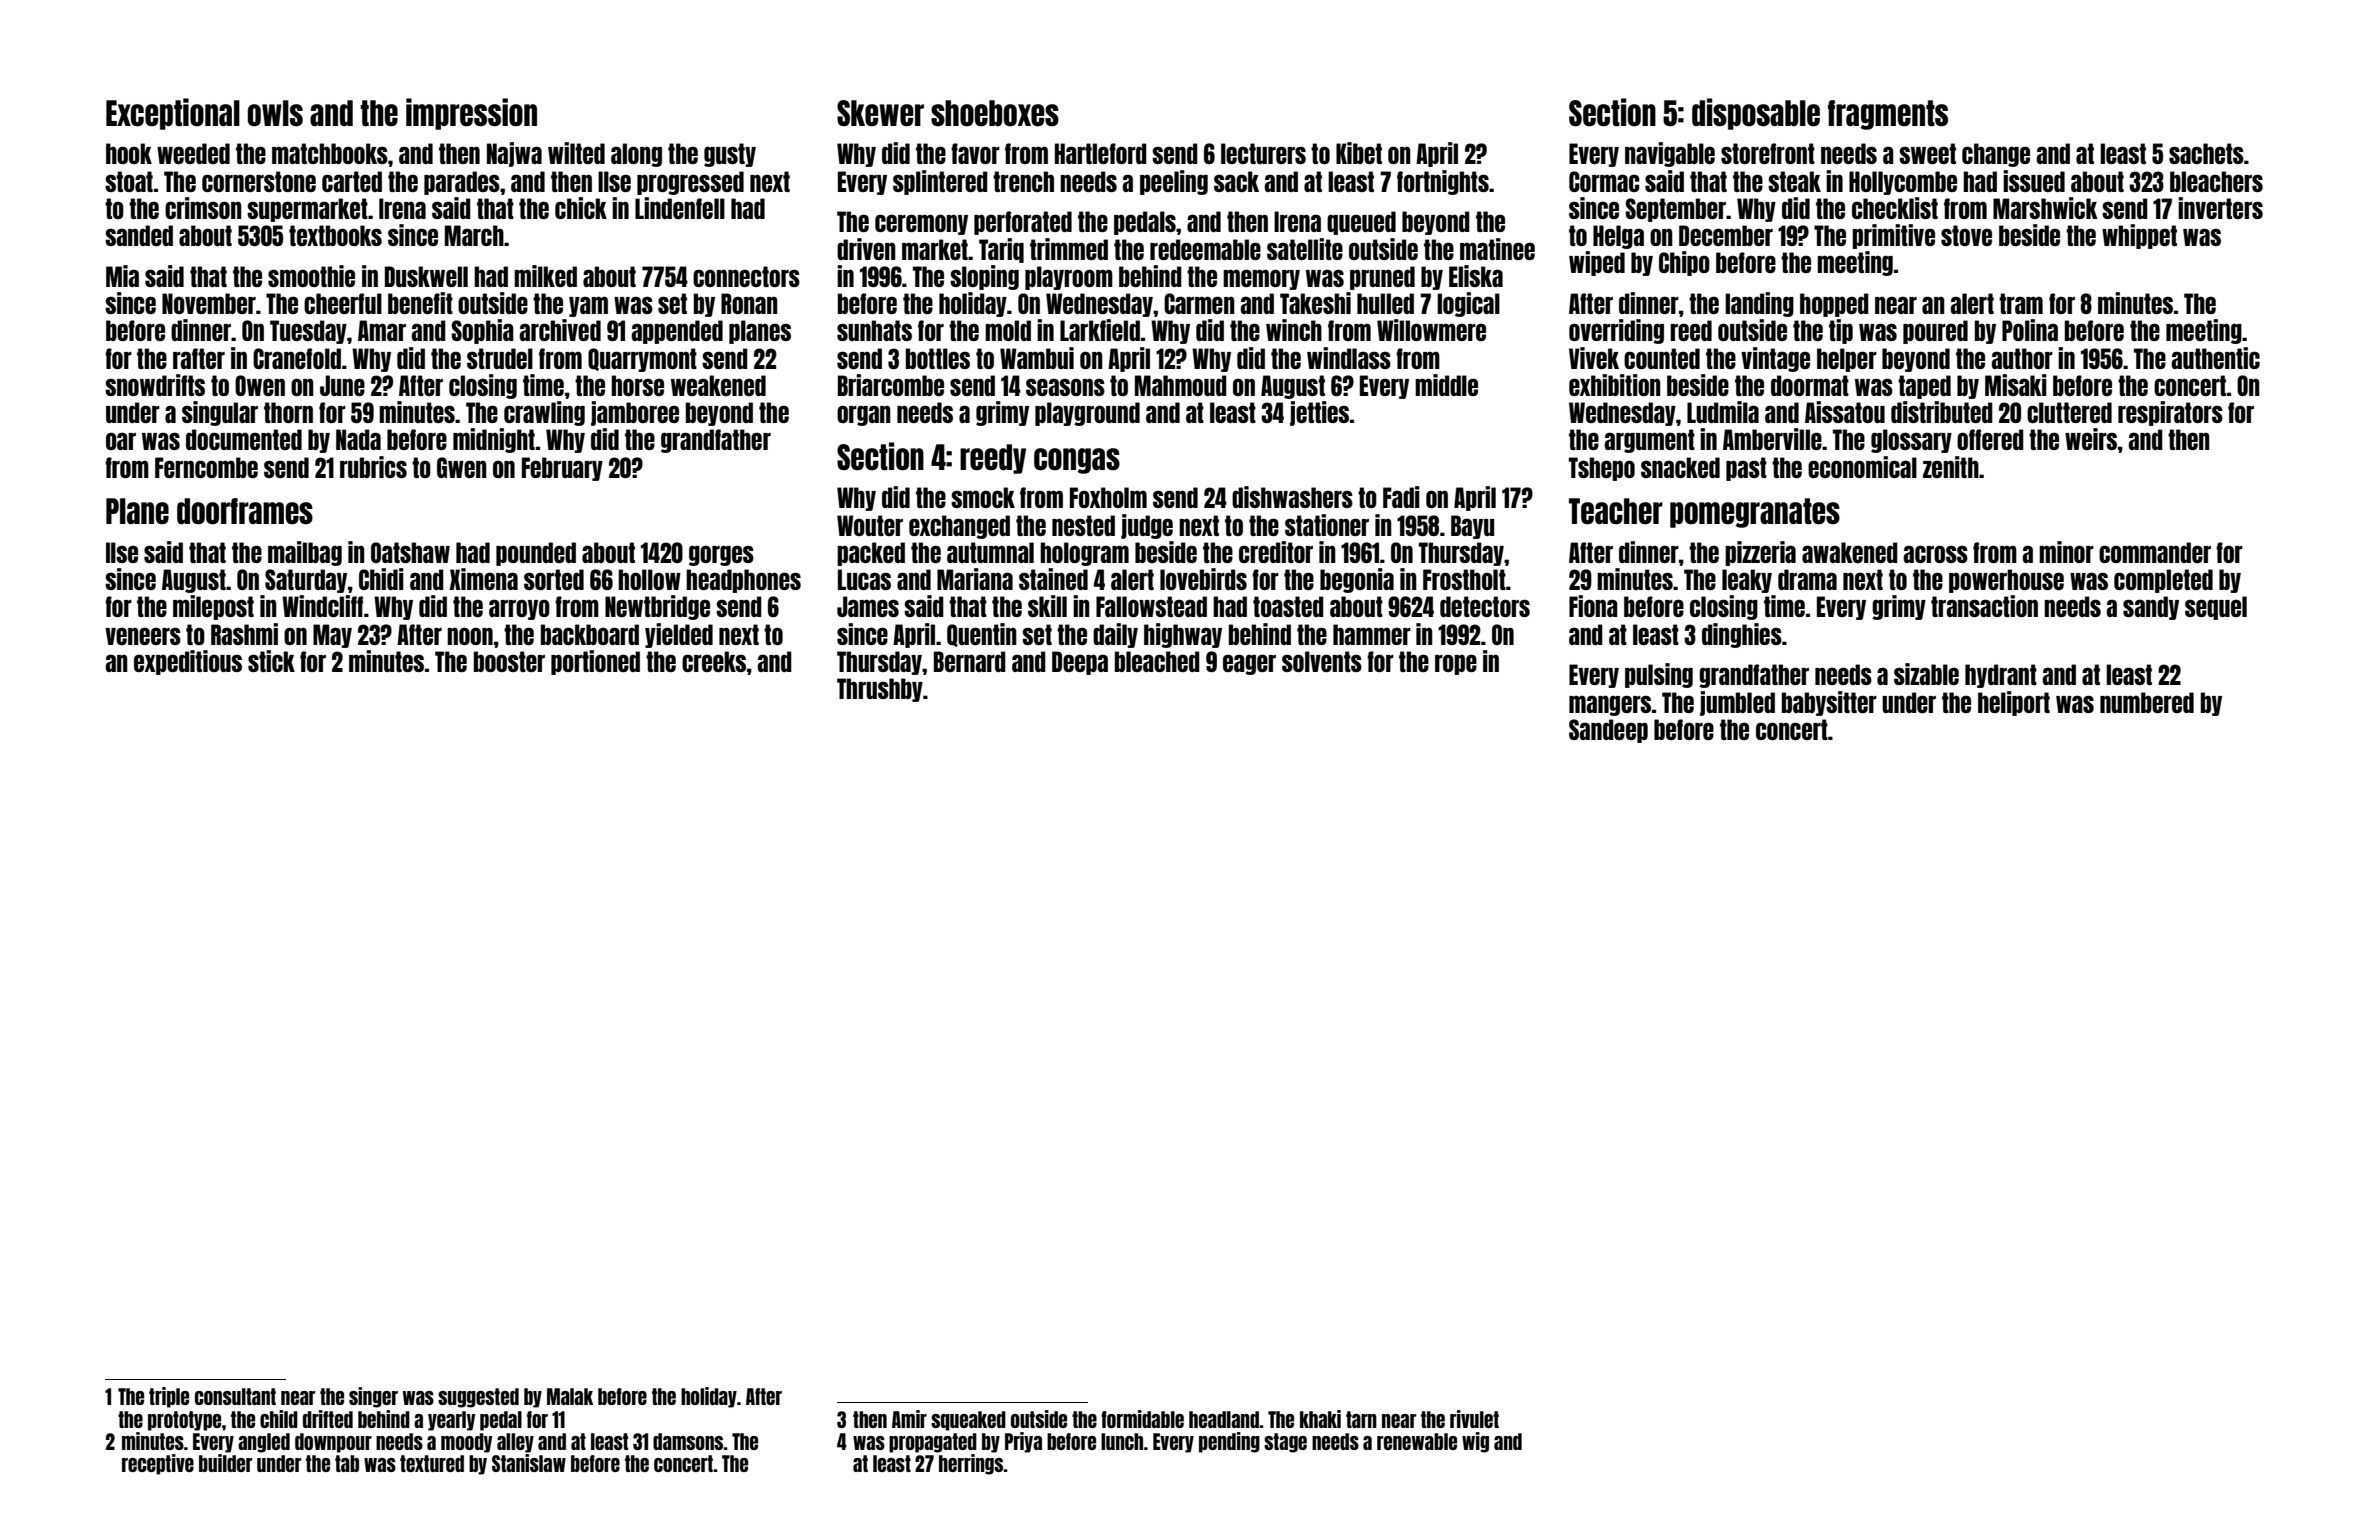  Describe the element at coordinates (1320, 1419) in the screenshot. I see `khaki` at that location.
